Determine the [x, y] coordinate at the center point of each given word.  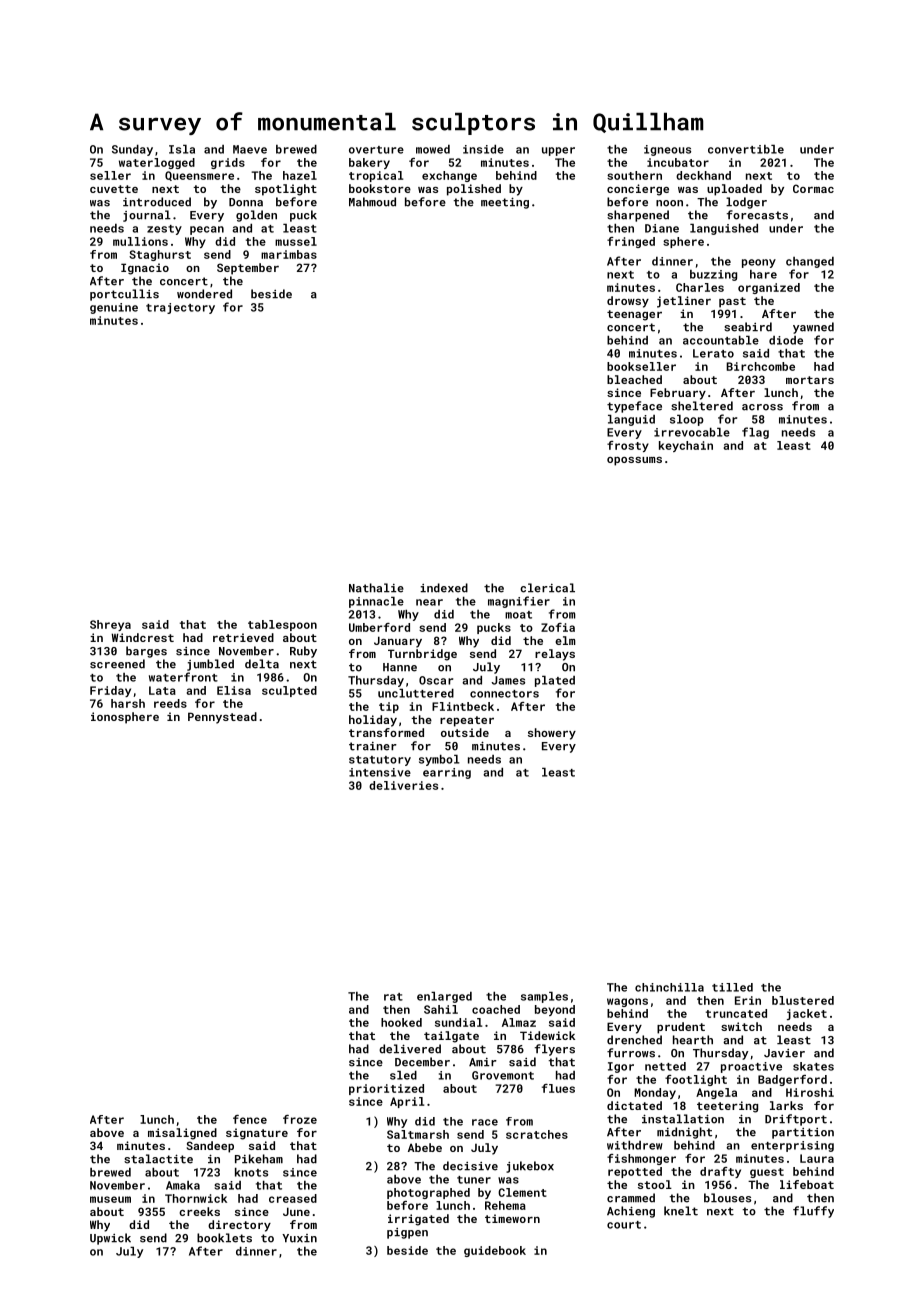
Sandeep [210, 1147]
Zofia [558, 627]
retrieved [243, 637]
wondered [204, 294]
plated [555, 681]
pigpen [407, 1233]
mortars [810, 380]
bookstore [380, 188]
